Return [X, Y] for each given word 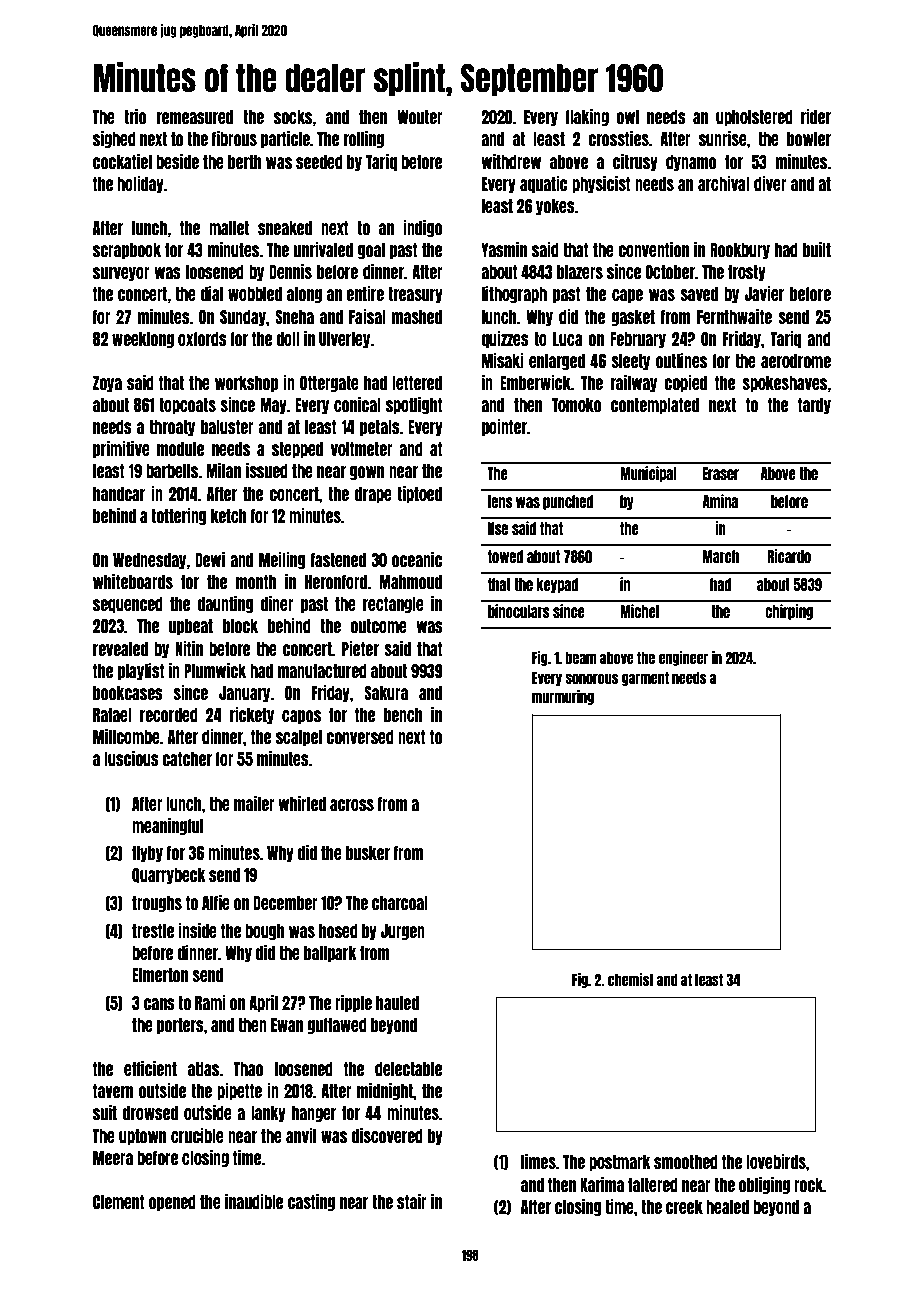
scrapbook [127, 251]
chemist [631, 979]
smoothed [686, 1162]
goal [371, 251]
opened [172, 1203]
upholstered [754, 118]
